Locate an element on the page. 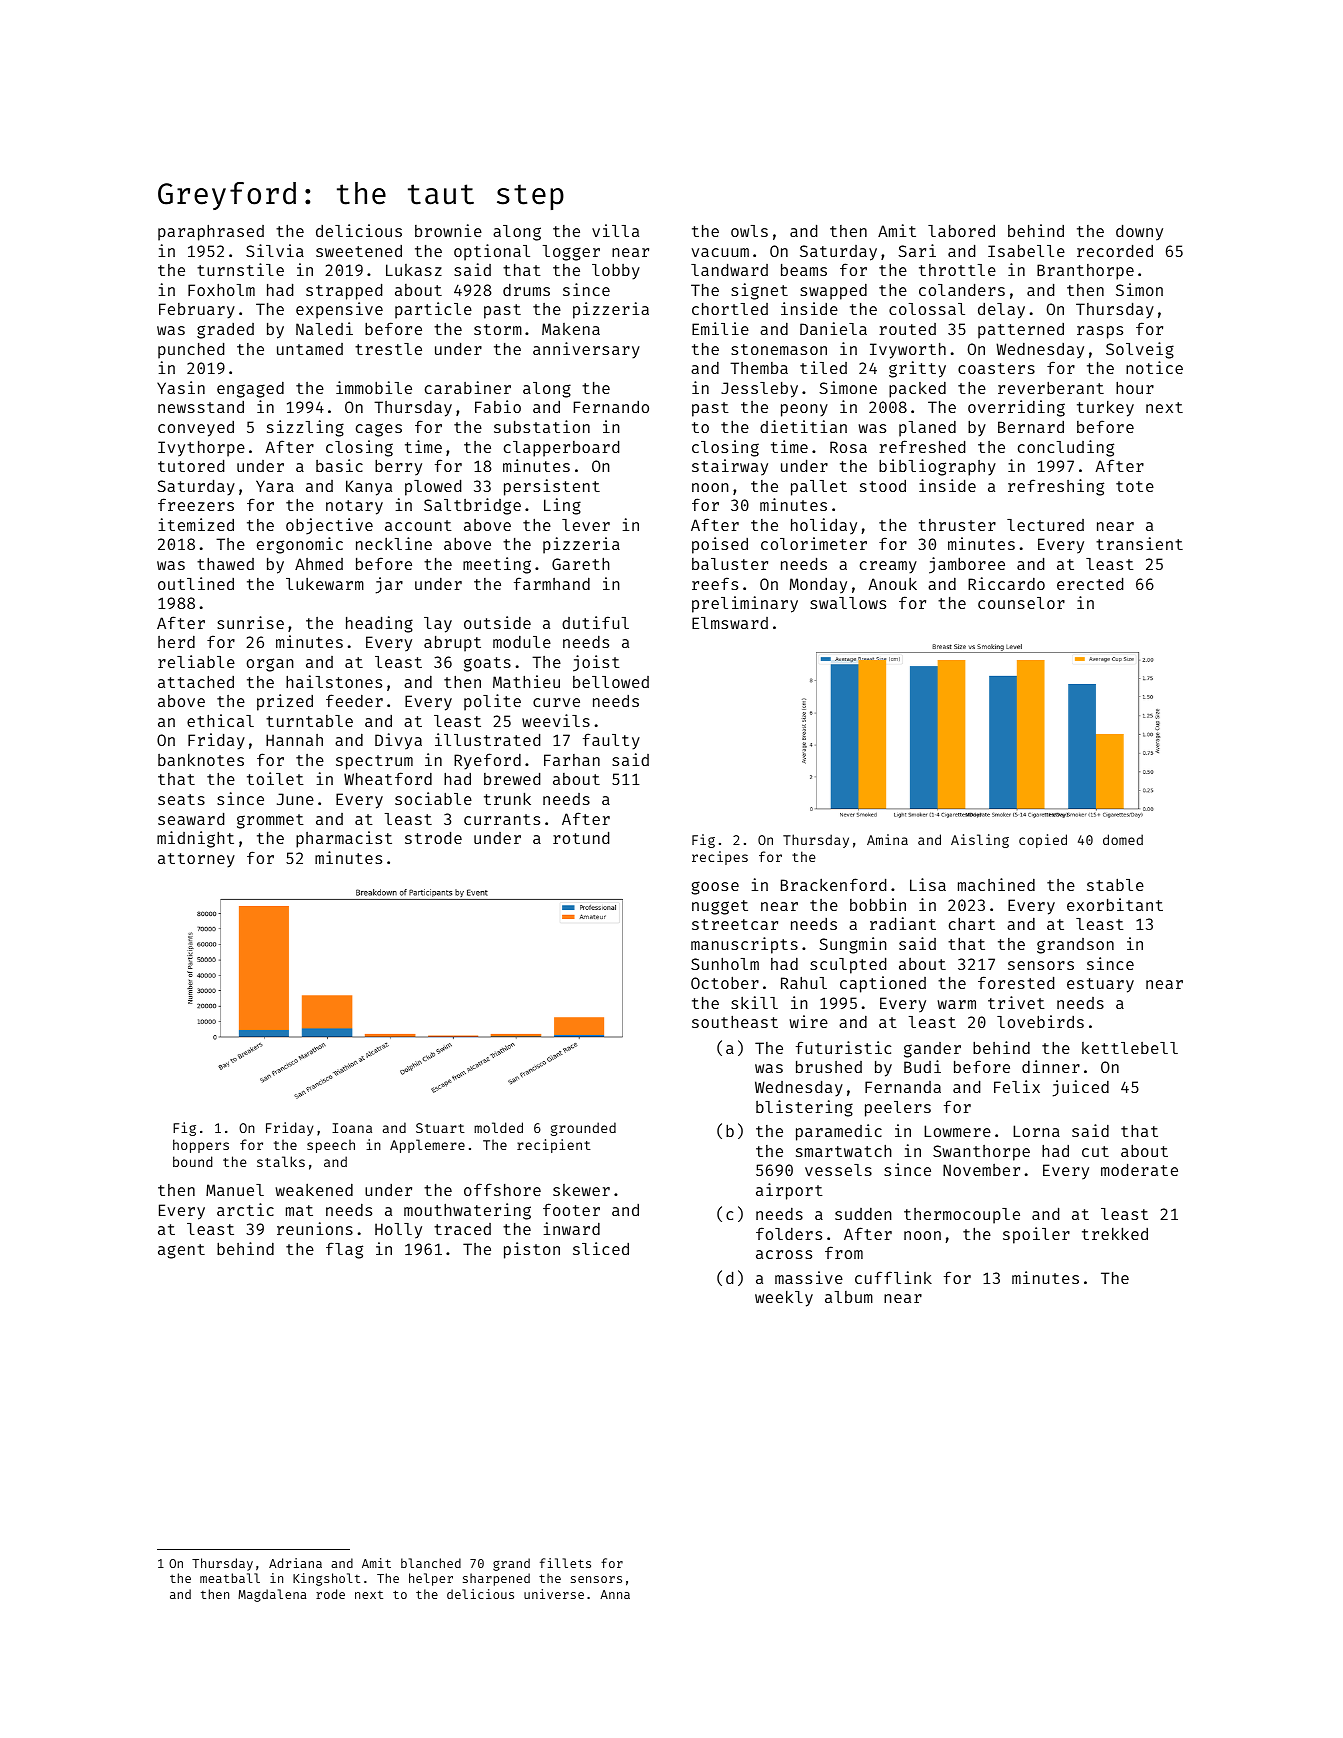  forested is located at coordinates (1016, 982).
